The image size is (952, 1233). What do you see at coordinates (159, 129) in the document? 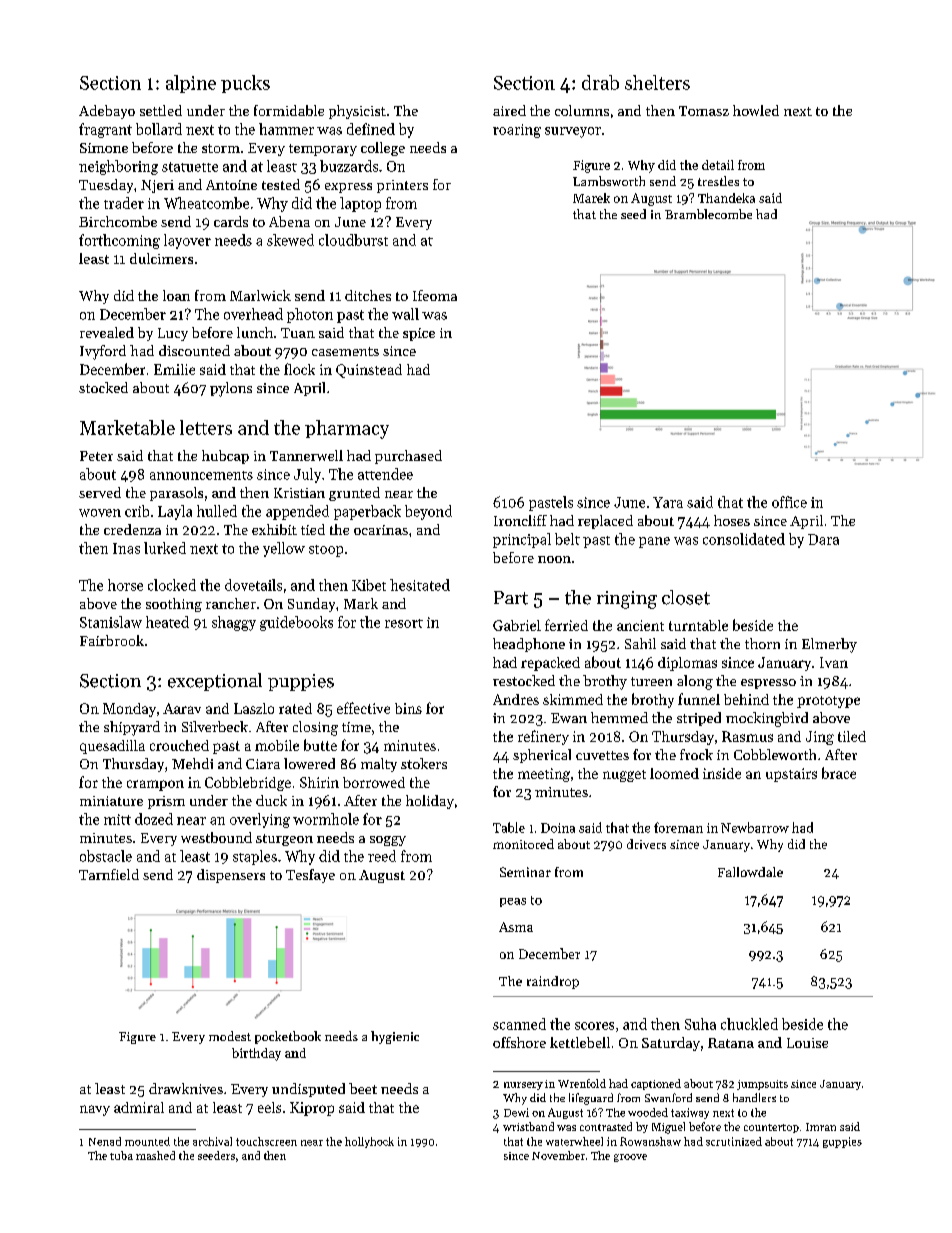
I see `bollard` at bounding box center [159, 129].
